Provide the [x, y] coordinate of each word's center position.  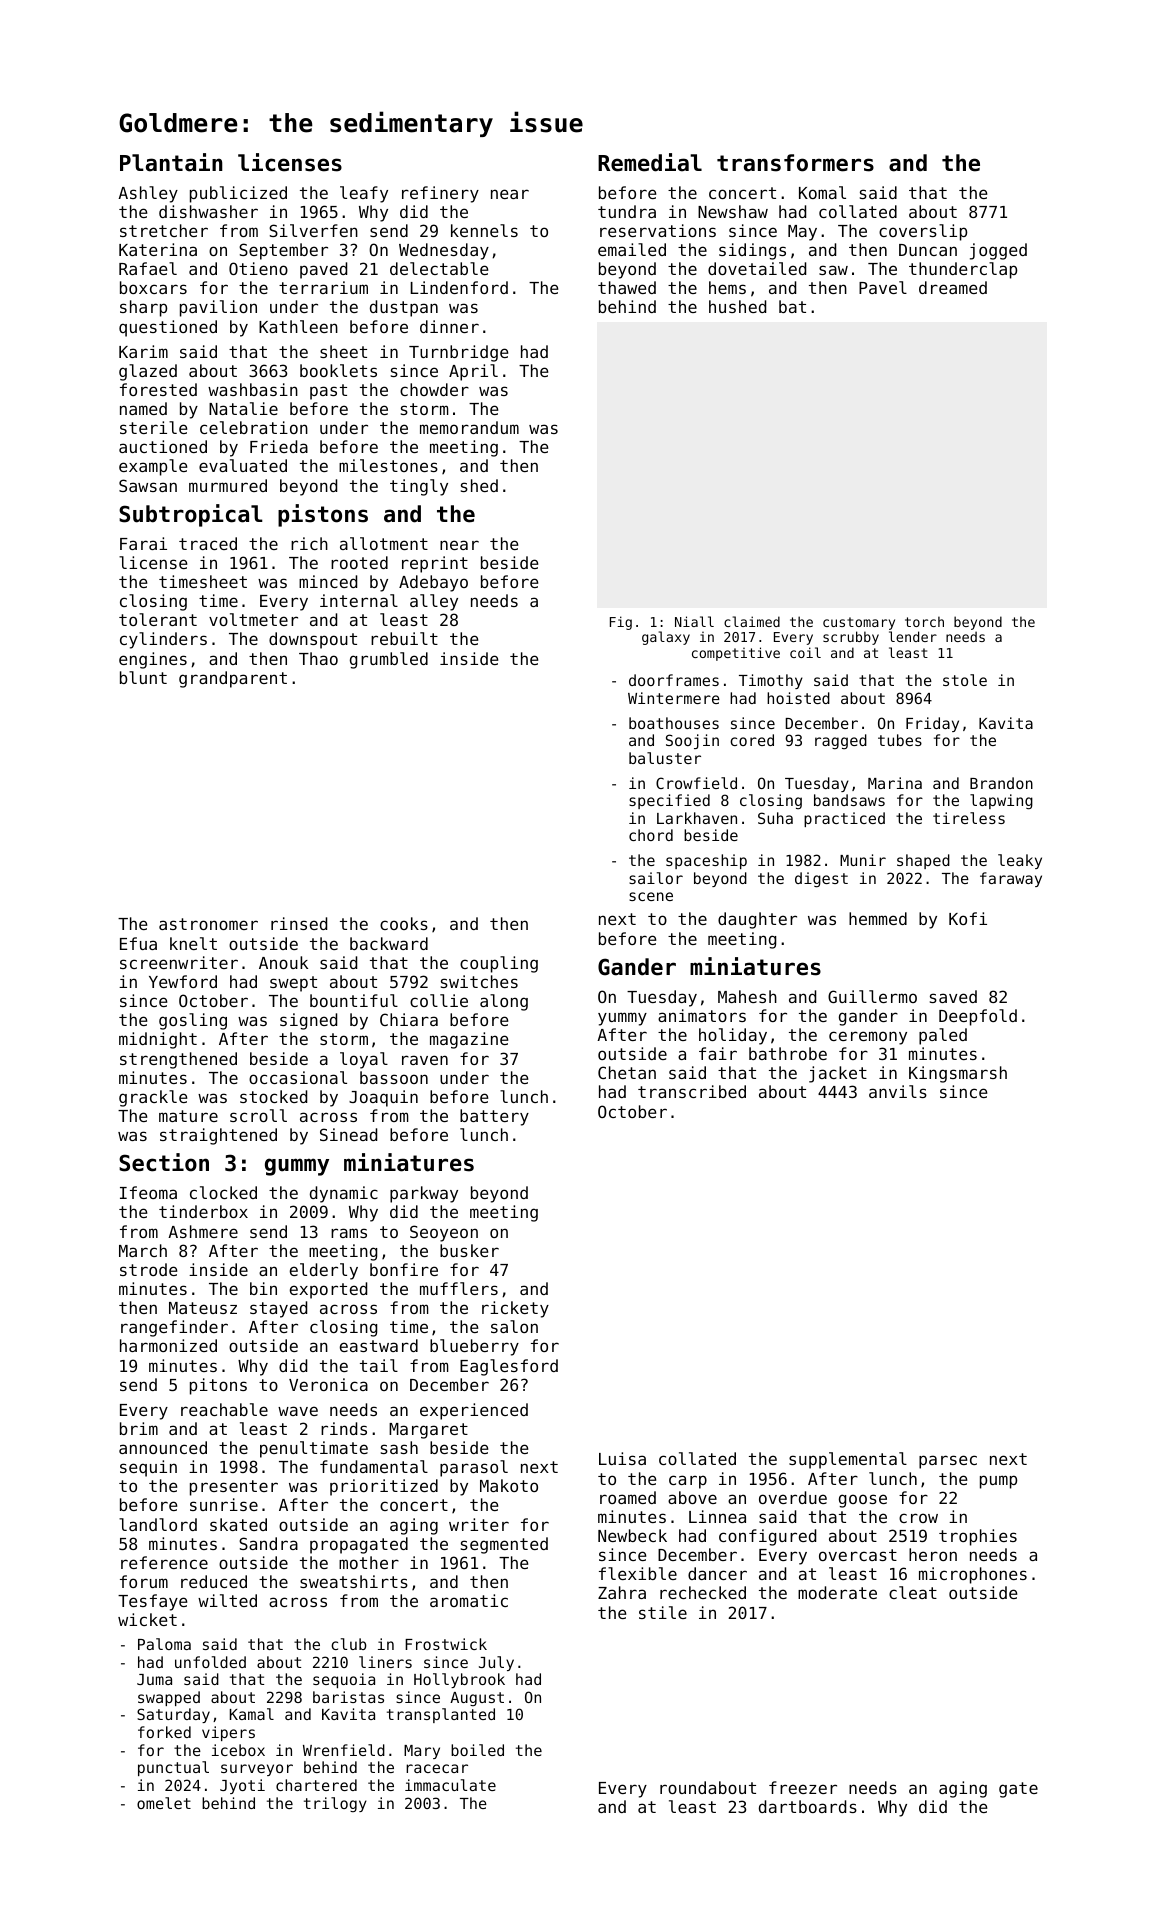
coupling [499, 964]
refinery [440, 194]
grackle [153, 1098]
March [143, 1250]
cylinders [163, 640]
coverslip [923, 232]
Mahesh [747, 996]
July [496, 1663]
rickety [515, 1309]
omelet [164, 1803]
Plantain [171, 162]
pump [998, 1482]
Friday [932, 724]
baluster [665, 758]
